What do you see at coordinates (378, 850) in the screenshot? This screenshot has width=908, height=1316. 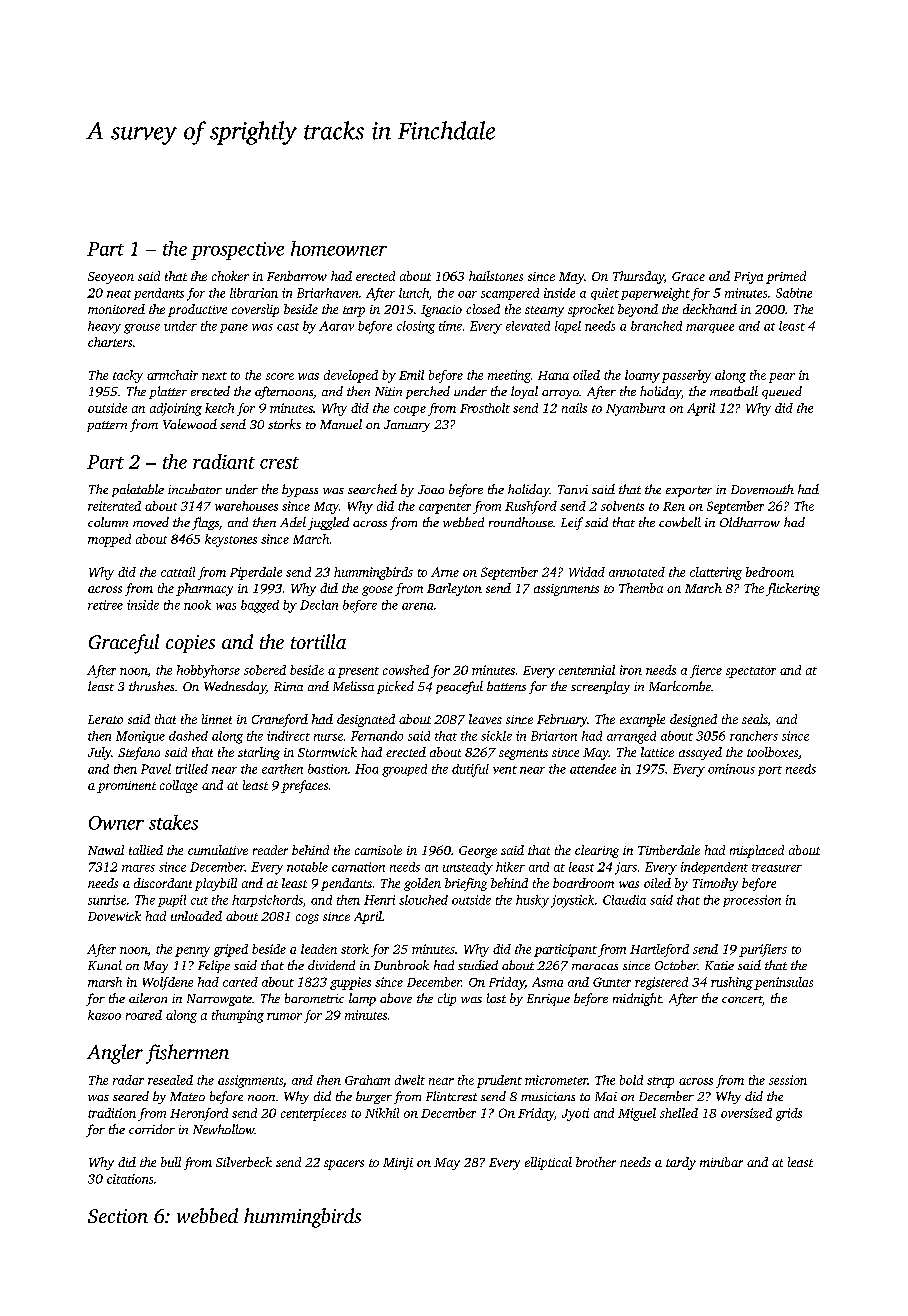 I see `camisole` at bounding box center [378, 850].
